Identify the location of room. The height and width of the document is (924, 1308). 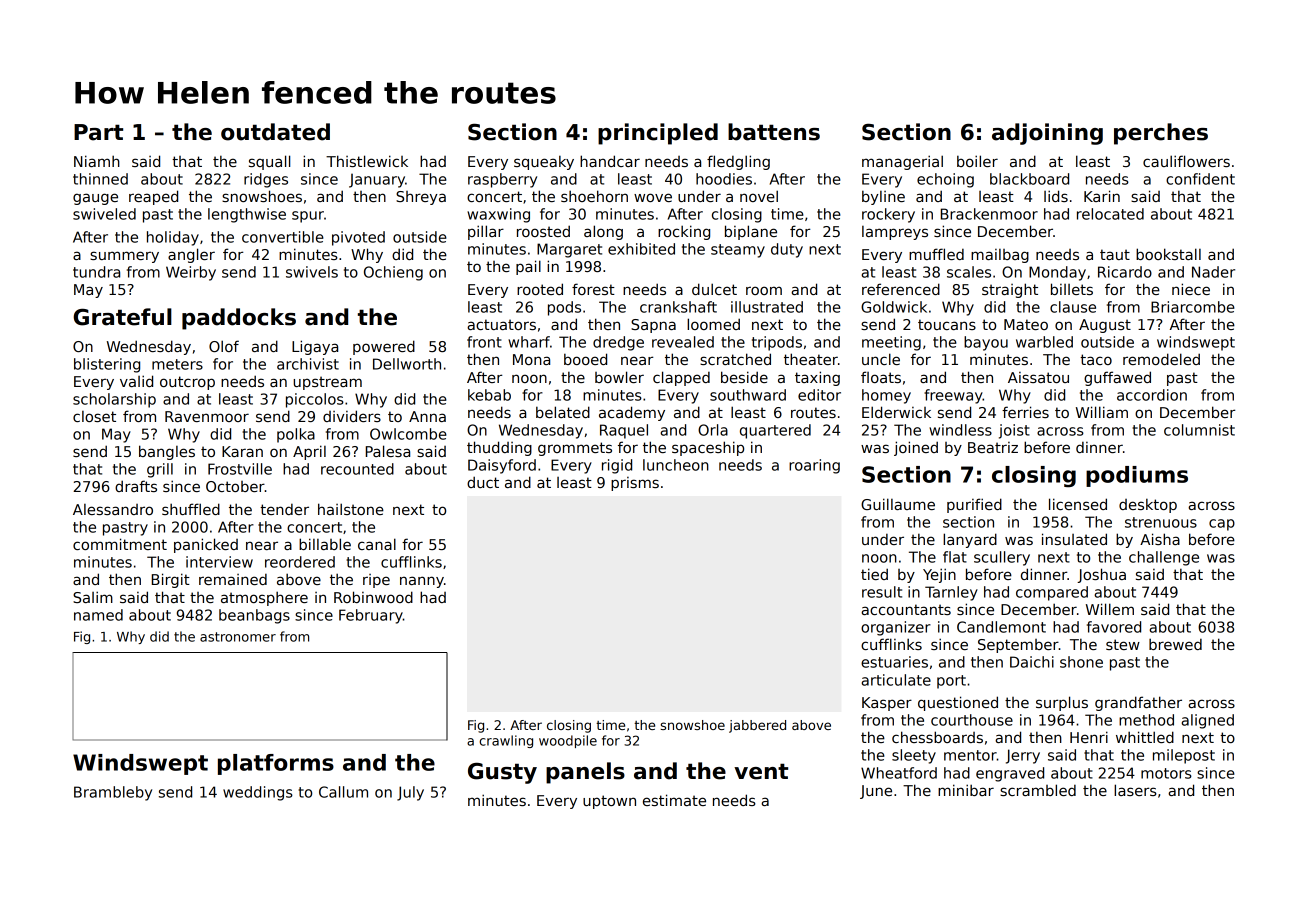
(764, 290).
